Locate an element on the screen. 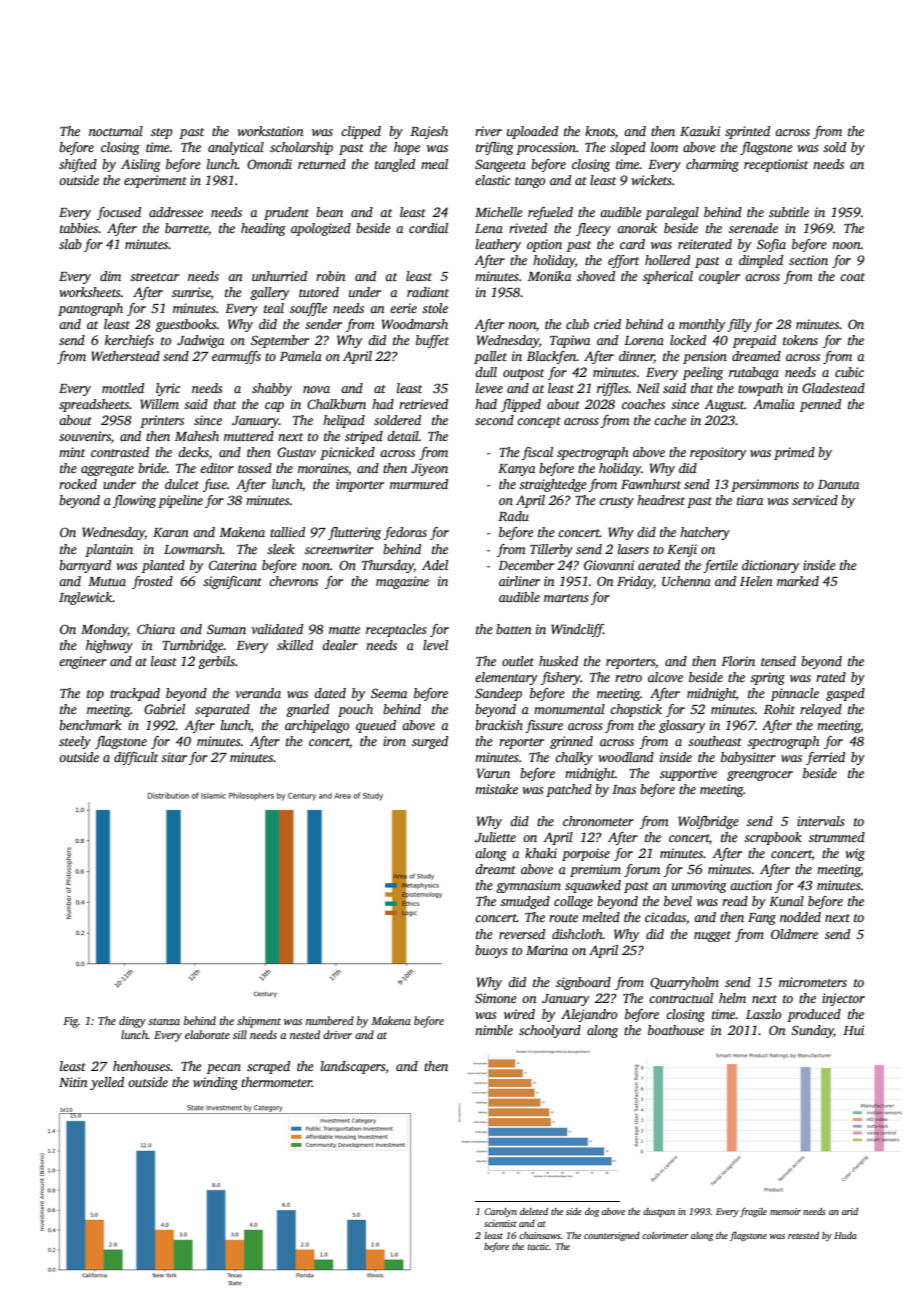  muttered is located at coordinates (249, 436).
